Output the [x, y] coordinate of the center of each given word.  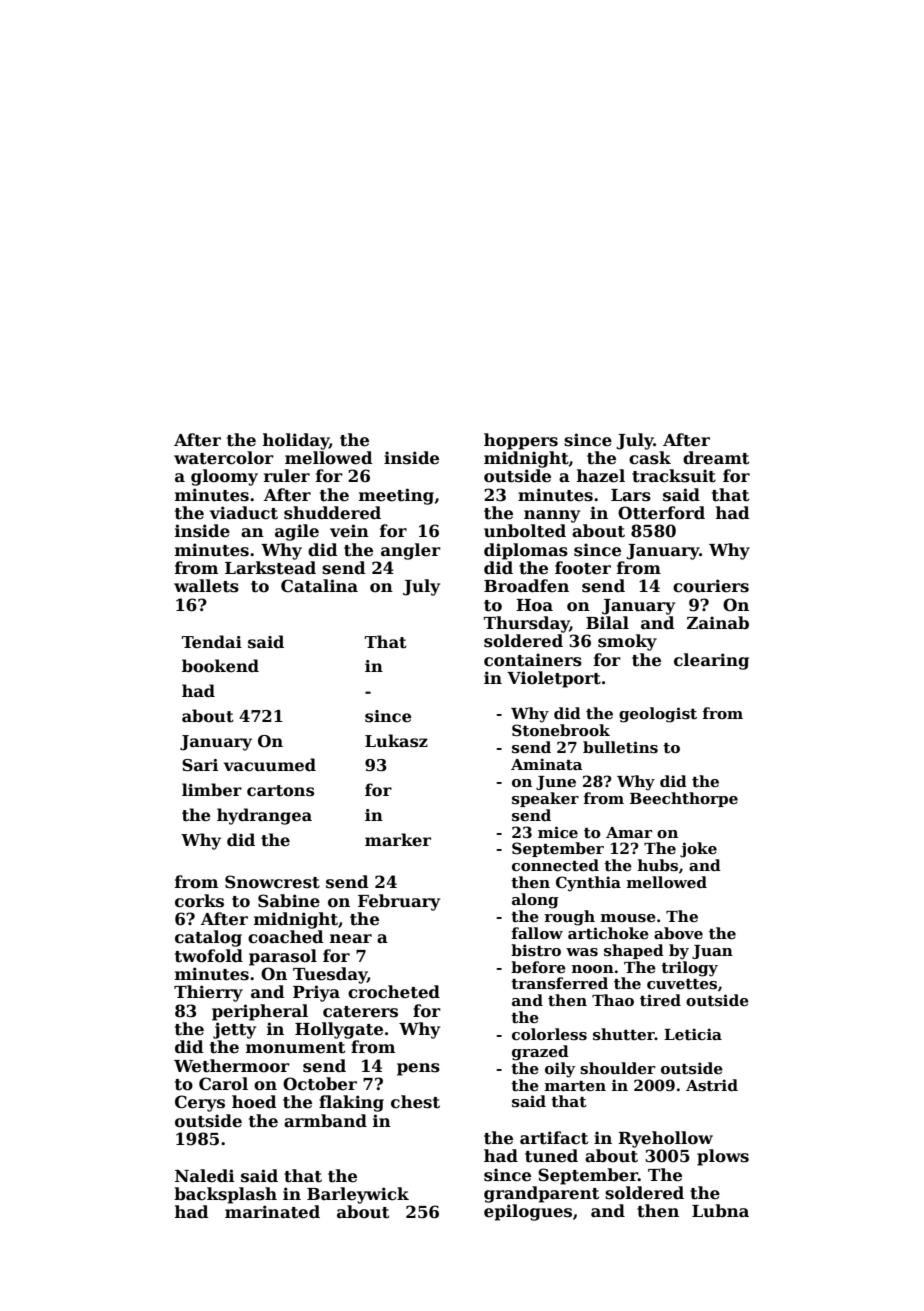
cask [650, 458]
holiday [296, 441]
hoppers [521, 441]
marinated [272, 1212]
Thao [613, 1000]
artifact [554, 1138]
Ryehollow [665, 1139]
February [399, 902]
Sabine [289, 901]
